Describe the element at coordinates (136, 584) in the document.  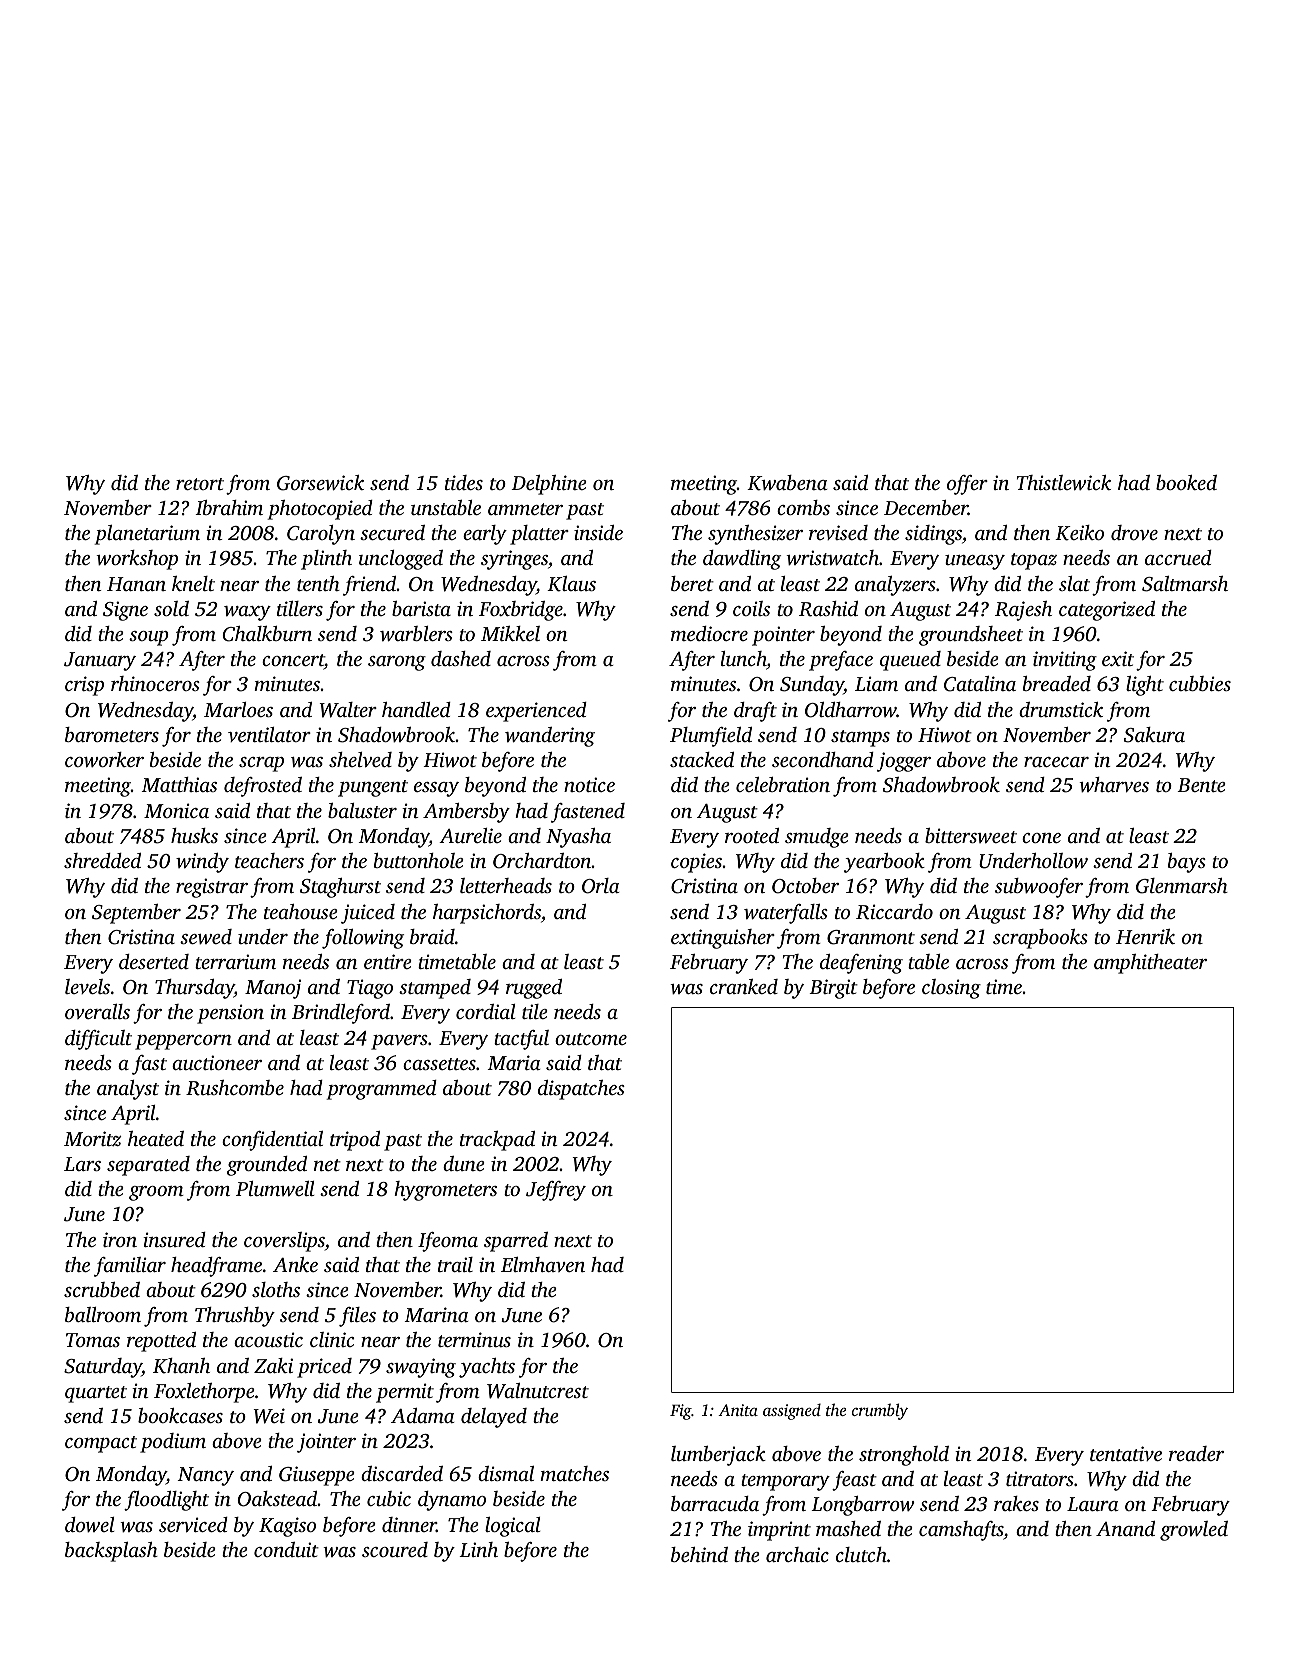
I see `Hanan` at that location.
